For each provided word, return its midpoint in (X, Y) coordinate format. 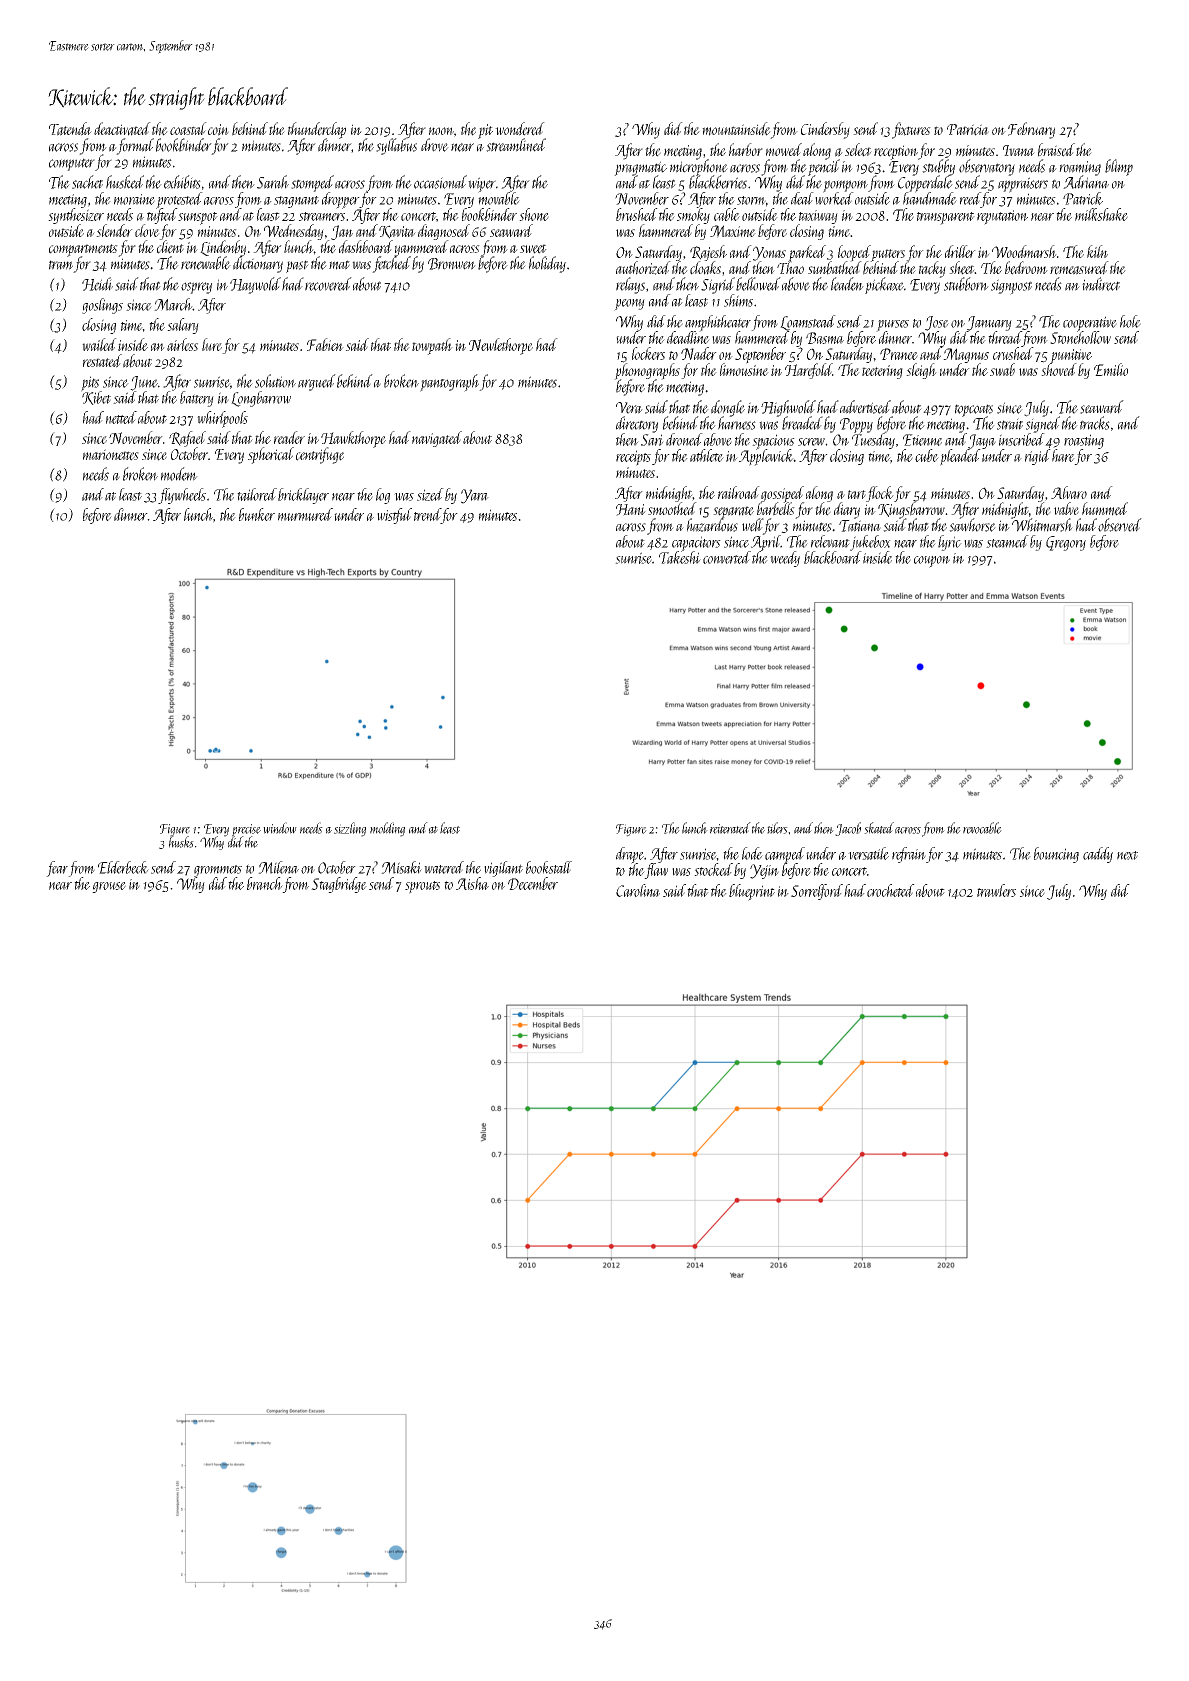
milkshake (1101, 214)
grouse (109, 887)
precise (246, 830)
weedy (785, 559)
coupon (932, 562)
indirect (1101, 284)
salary (183, 326)
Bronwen (452, 264)
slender (114, 230)
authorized (643, 268)
